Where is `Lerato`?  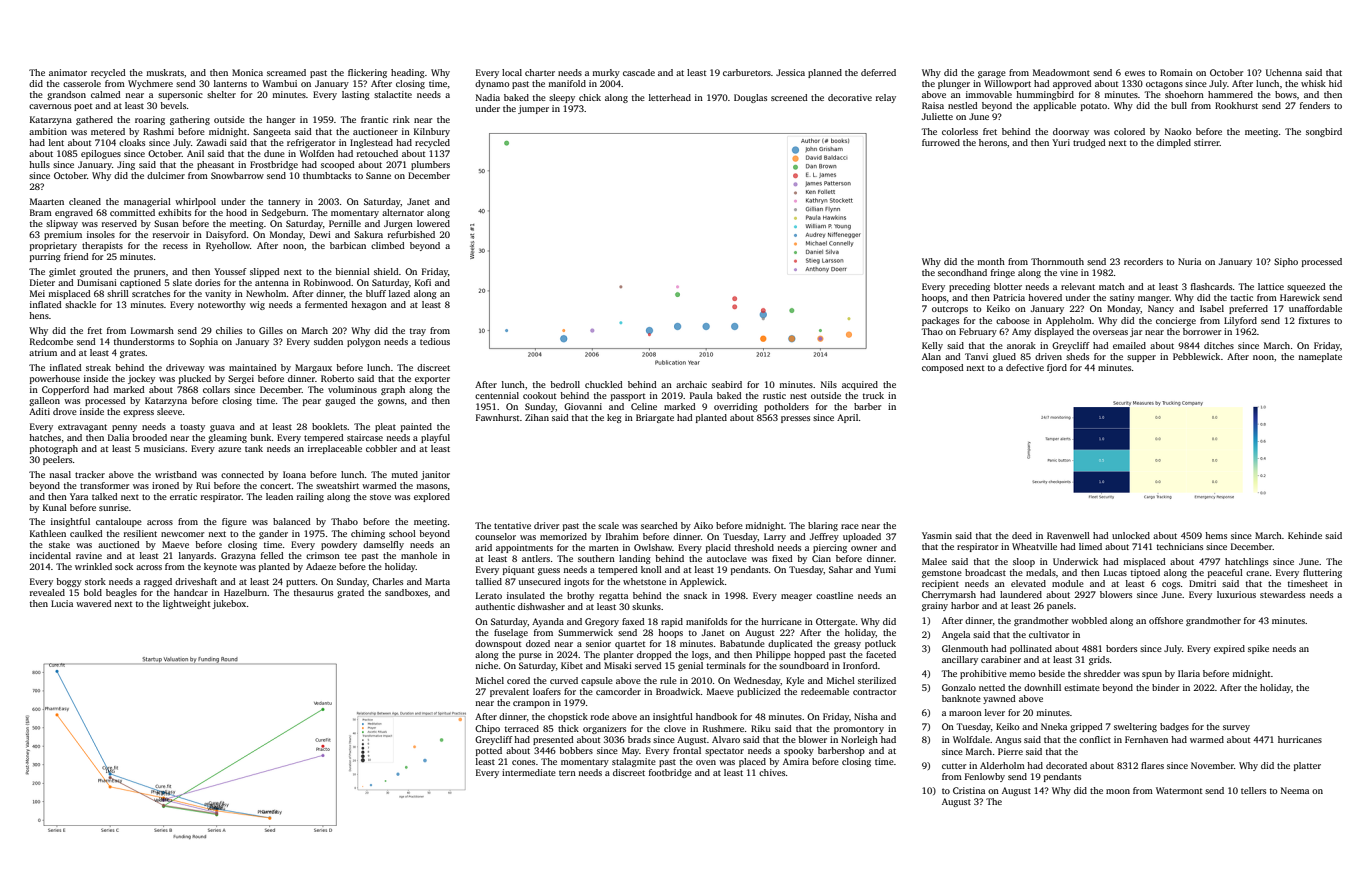
Lerato is located at coordinates (489, 595).
